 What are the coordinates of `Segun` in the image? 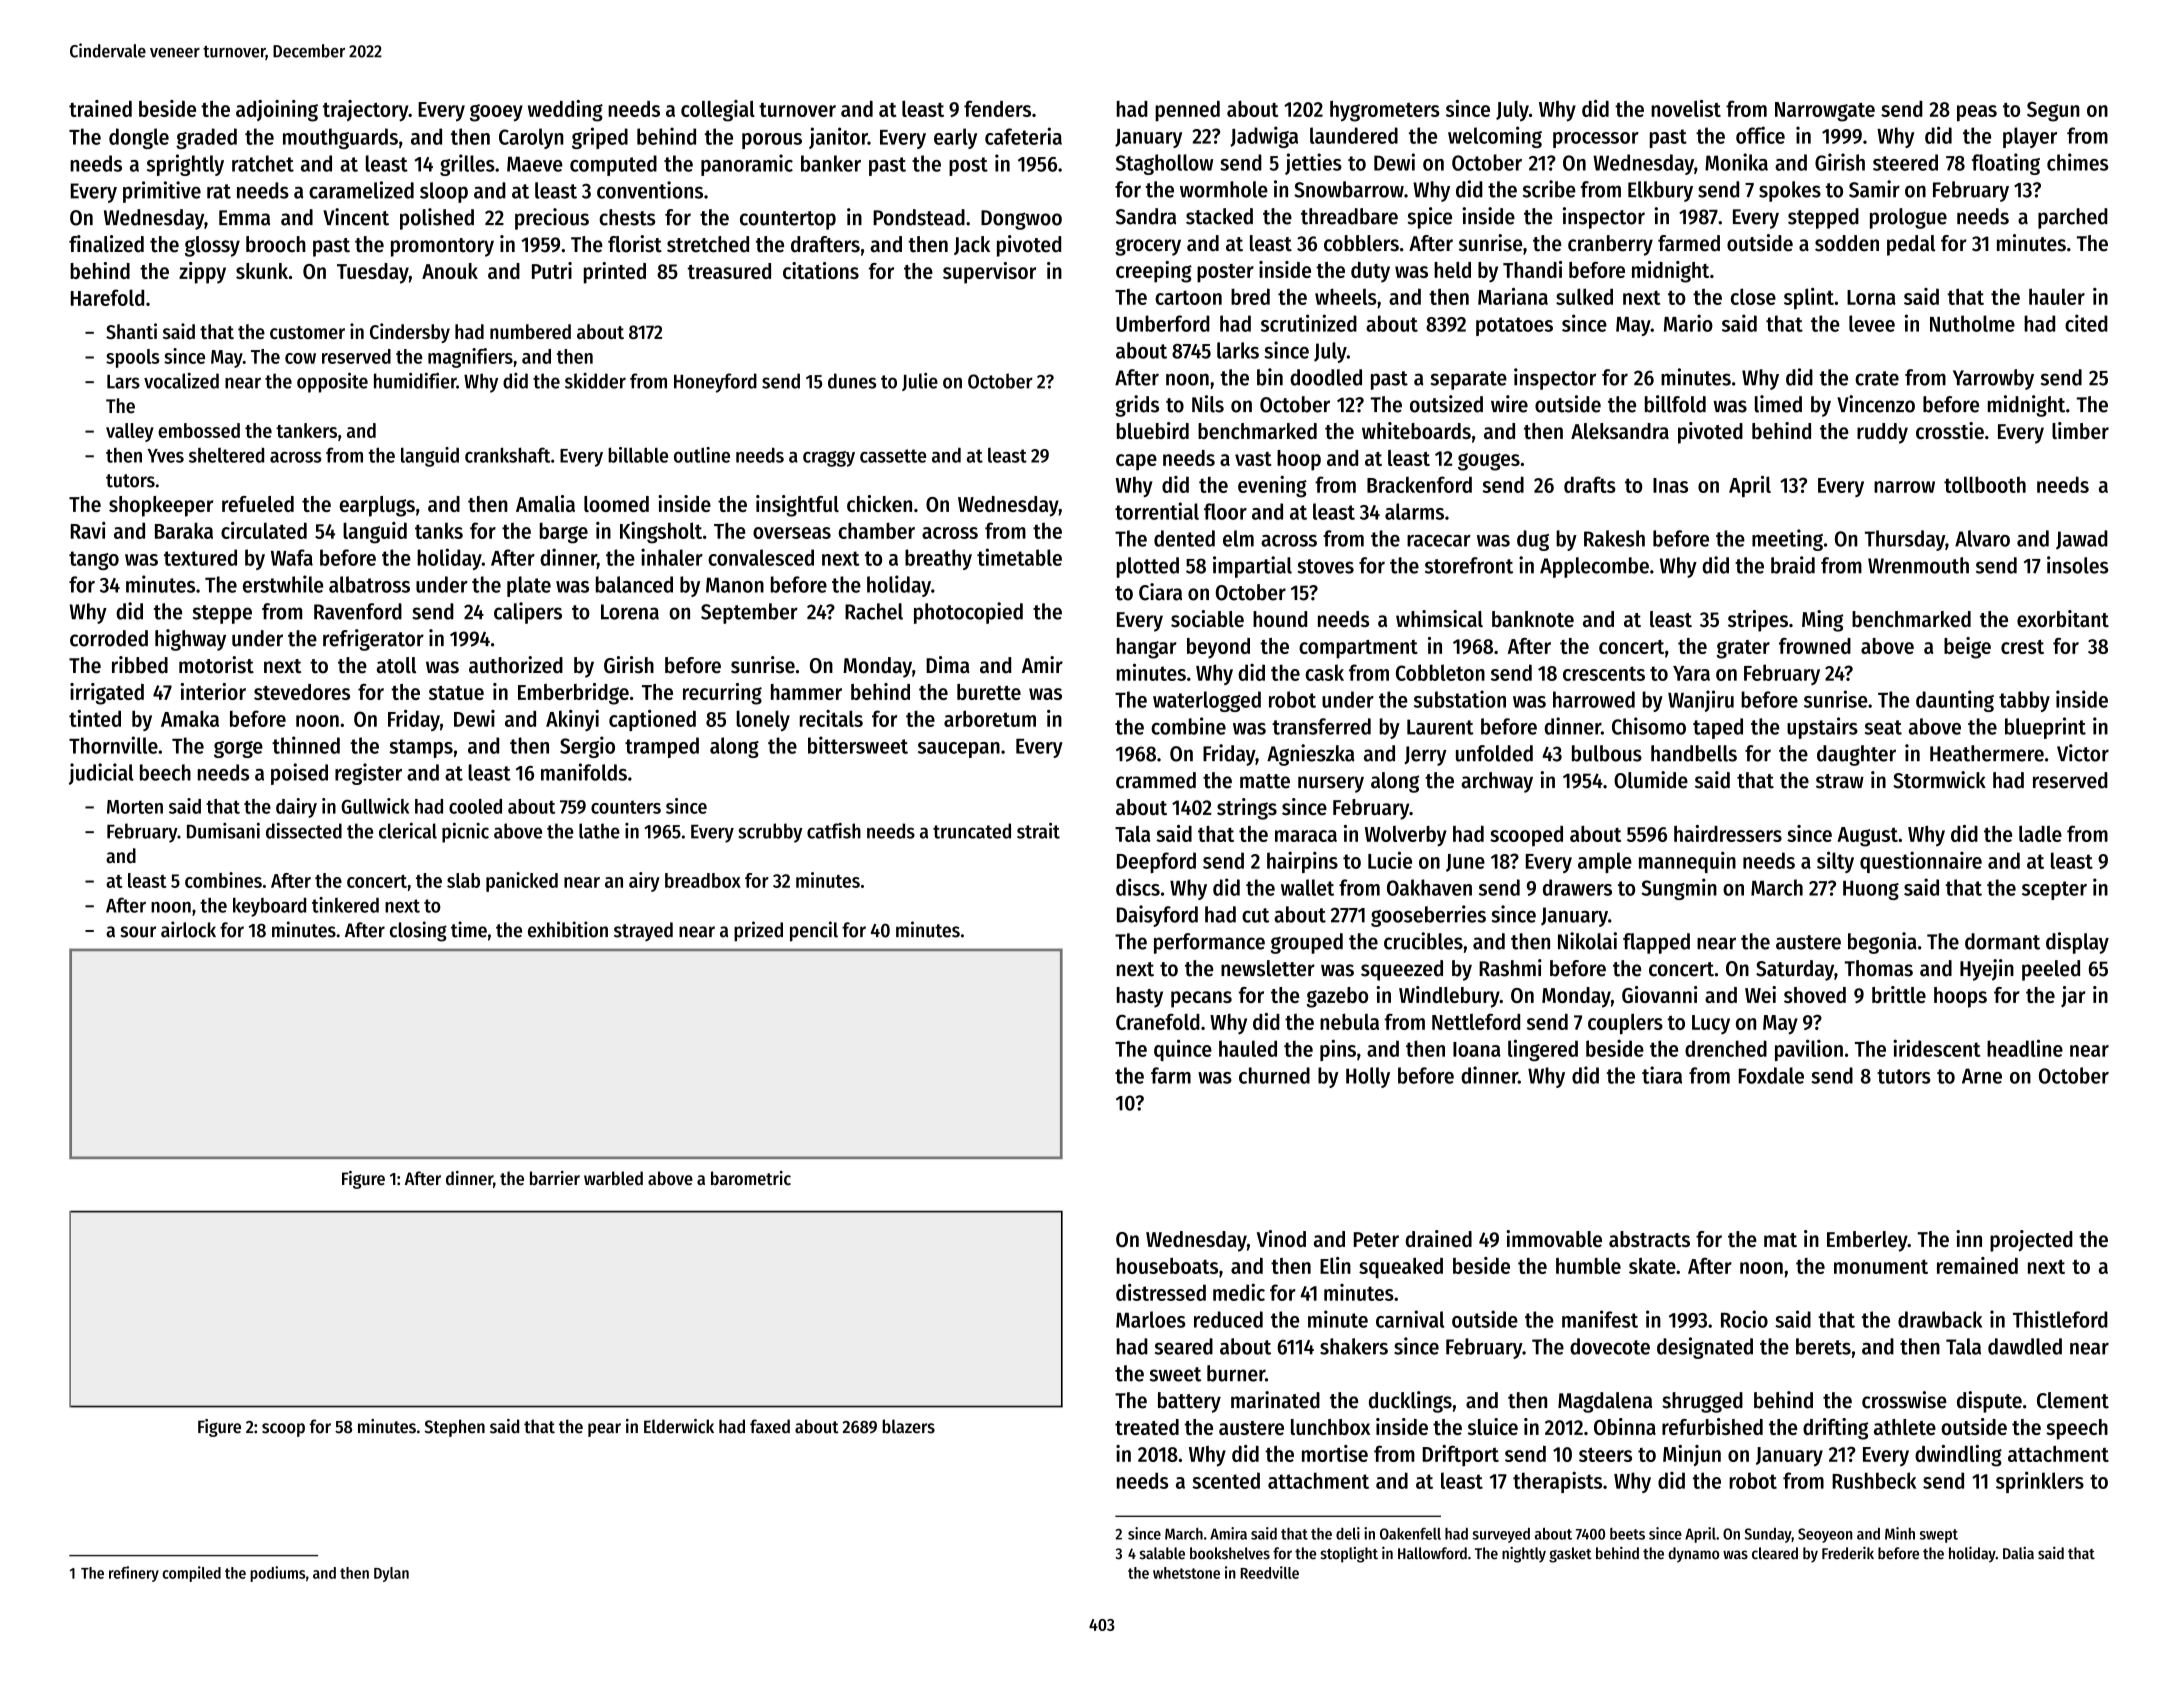 It's located at (2053, 111).
